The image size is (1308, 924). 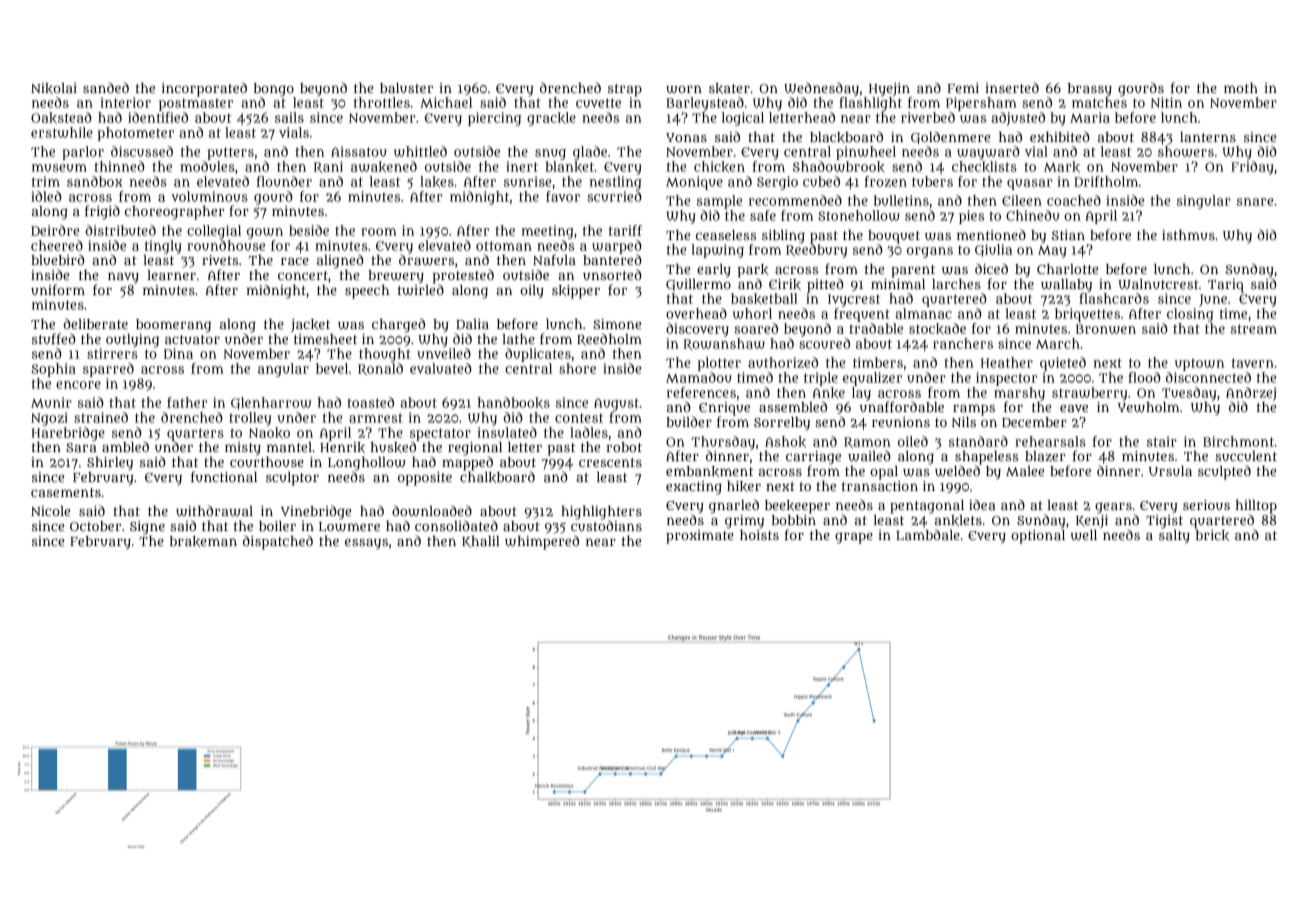 What do you see at coordinates (846, 137) in the document?
I see `blackboard` at bounding box center [846, 137].
